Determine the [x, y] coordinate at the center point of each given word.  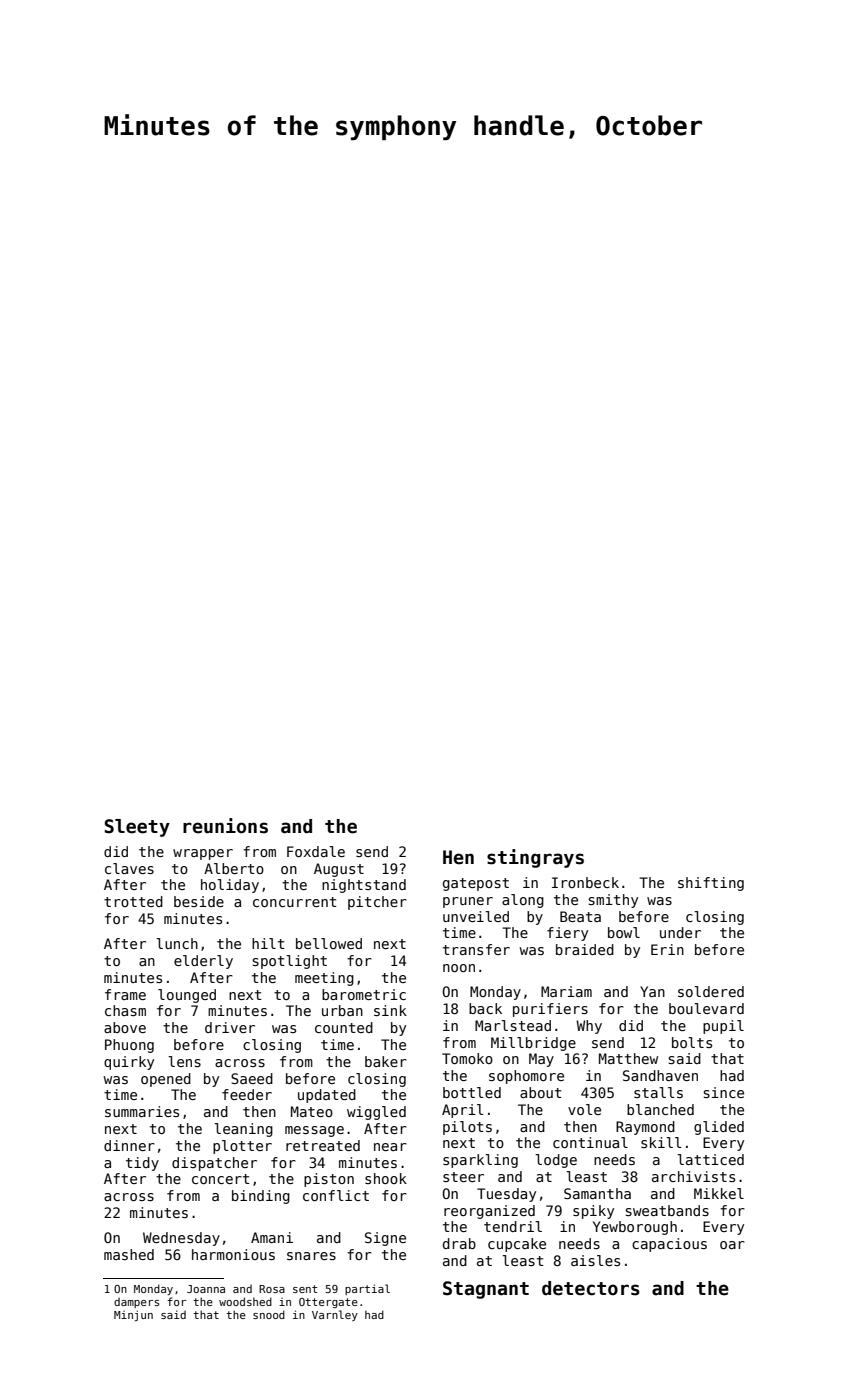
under [680, 932]
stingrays [535, 858]
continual [590, 1142]
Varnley [335, 1315]
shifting [711, 884]
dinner [129, 1145]
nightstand [364, 886]
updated [327, 1096]
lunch [177, 943]
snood [269, 1314]
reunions [225, 826]
